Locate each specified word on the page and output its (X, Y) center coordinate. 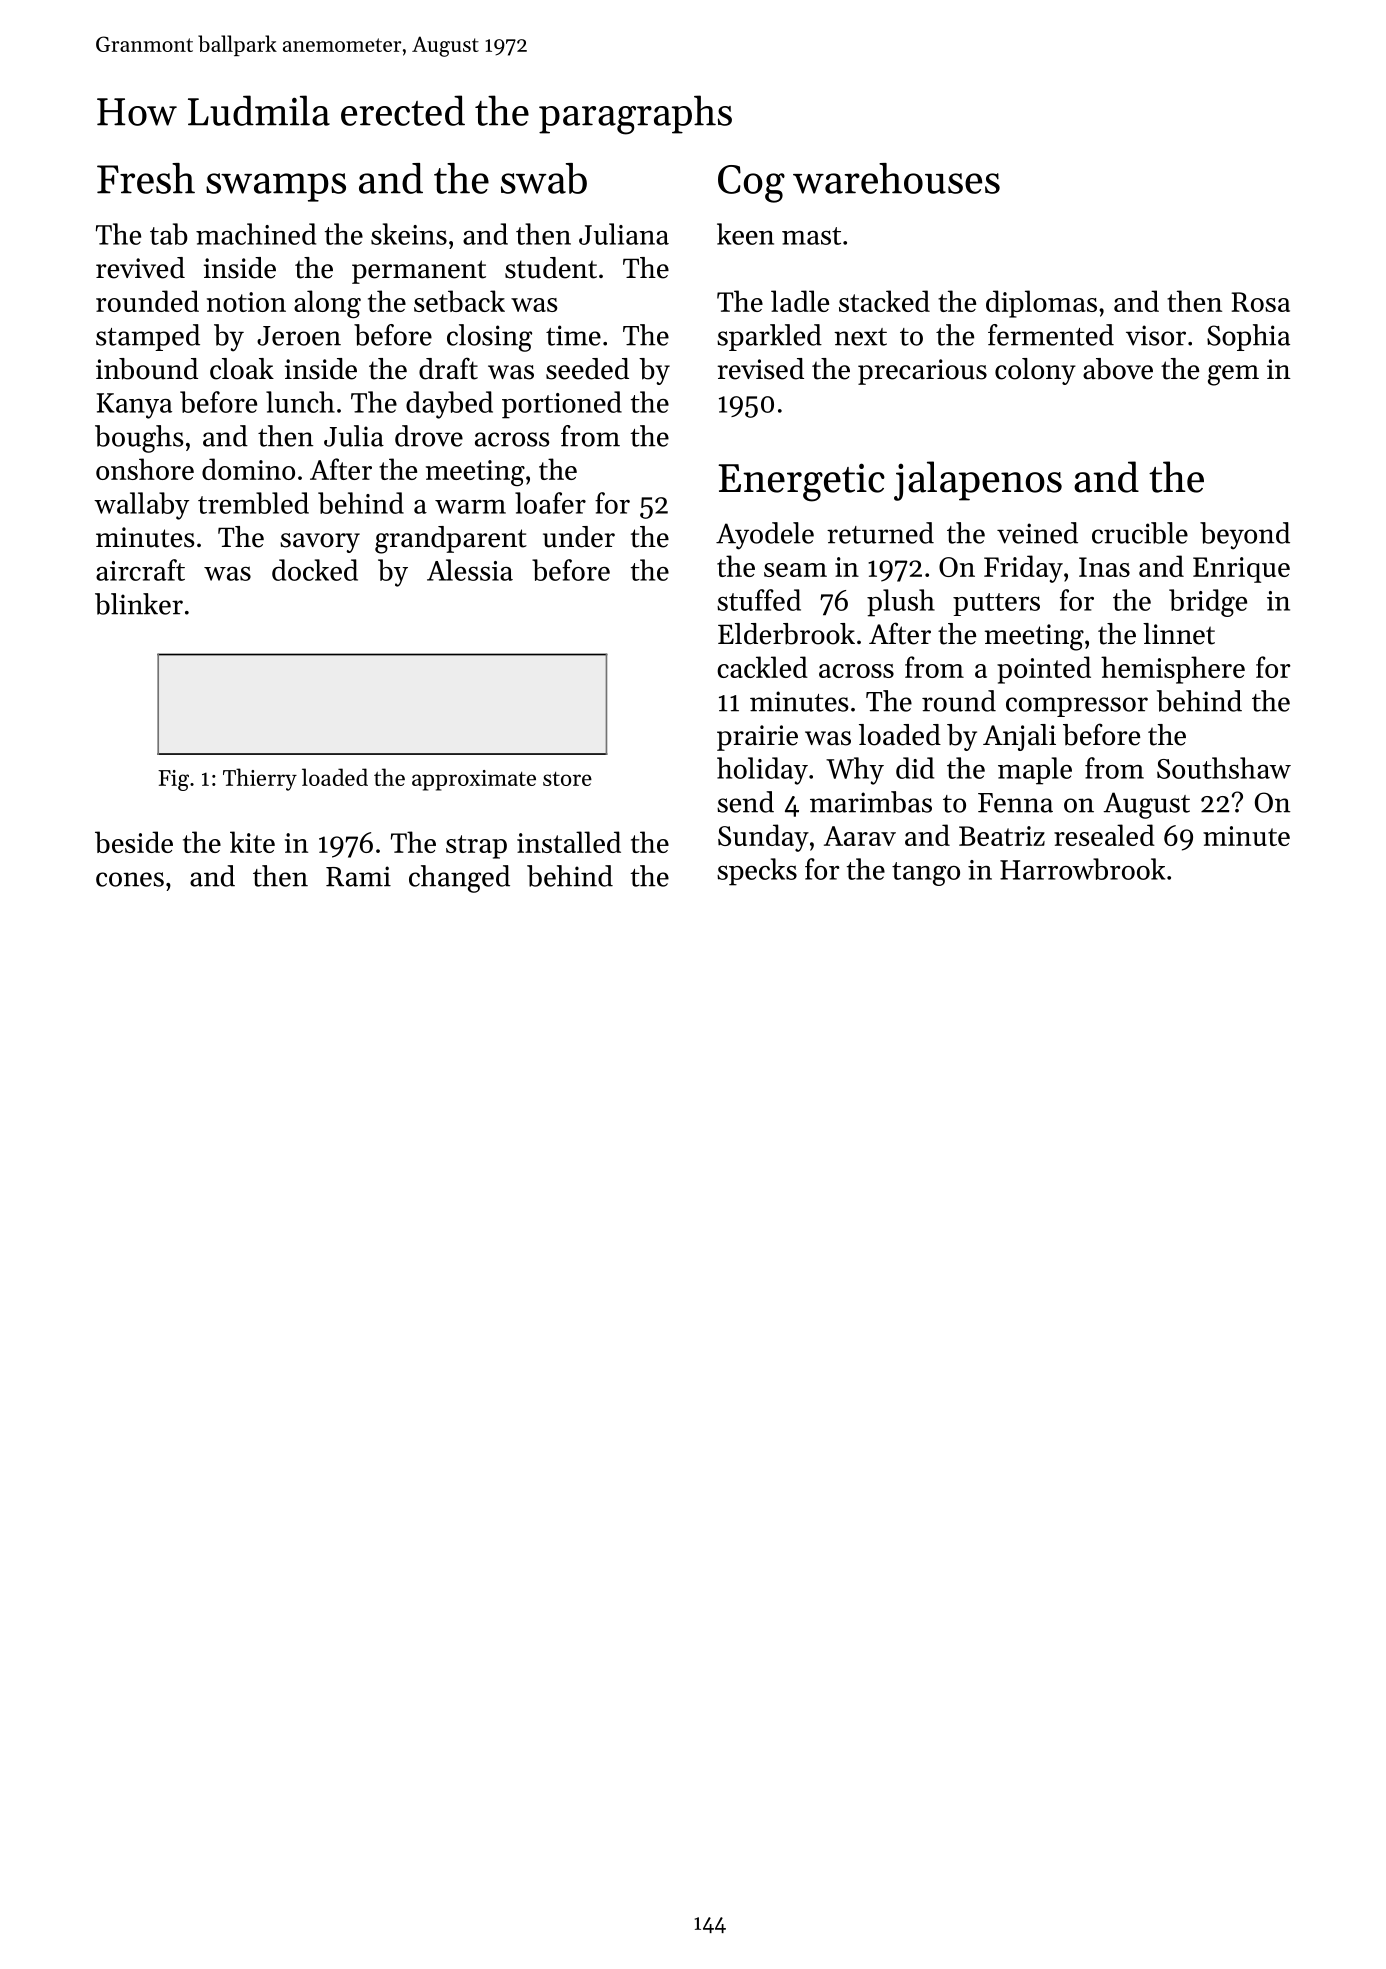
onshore (145, 469)
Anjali (1019, 737)
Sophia (1248, 337)
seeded (587, 369)
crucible (1140, 533)
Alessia (470, 570)
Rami (358, 876)
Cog (751, 184)
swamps (276, 187)
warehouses (896, 178)
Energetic (801, 482)
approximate (474, 780)
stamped (148, 337)
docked (315, 570)
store (567, 779)
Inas (1104, 567)
